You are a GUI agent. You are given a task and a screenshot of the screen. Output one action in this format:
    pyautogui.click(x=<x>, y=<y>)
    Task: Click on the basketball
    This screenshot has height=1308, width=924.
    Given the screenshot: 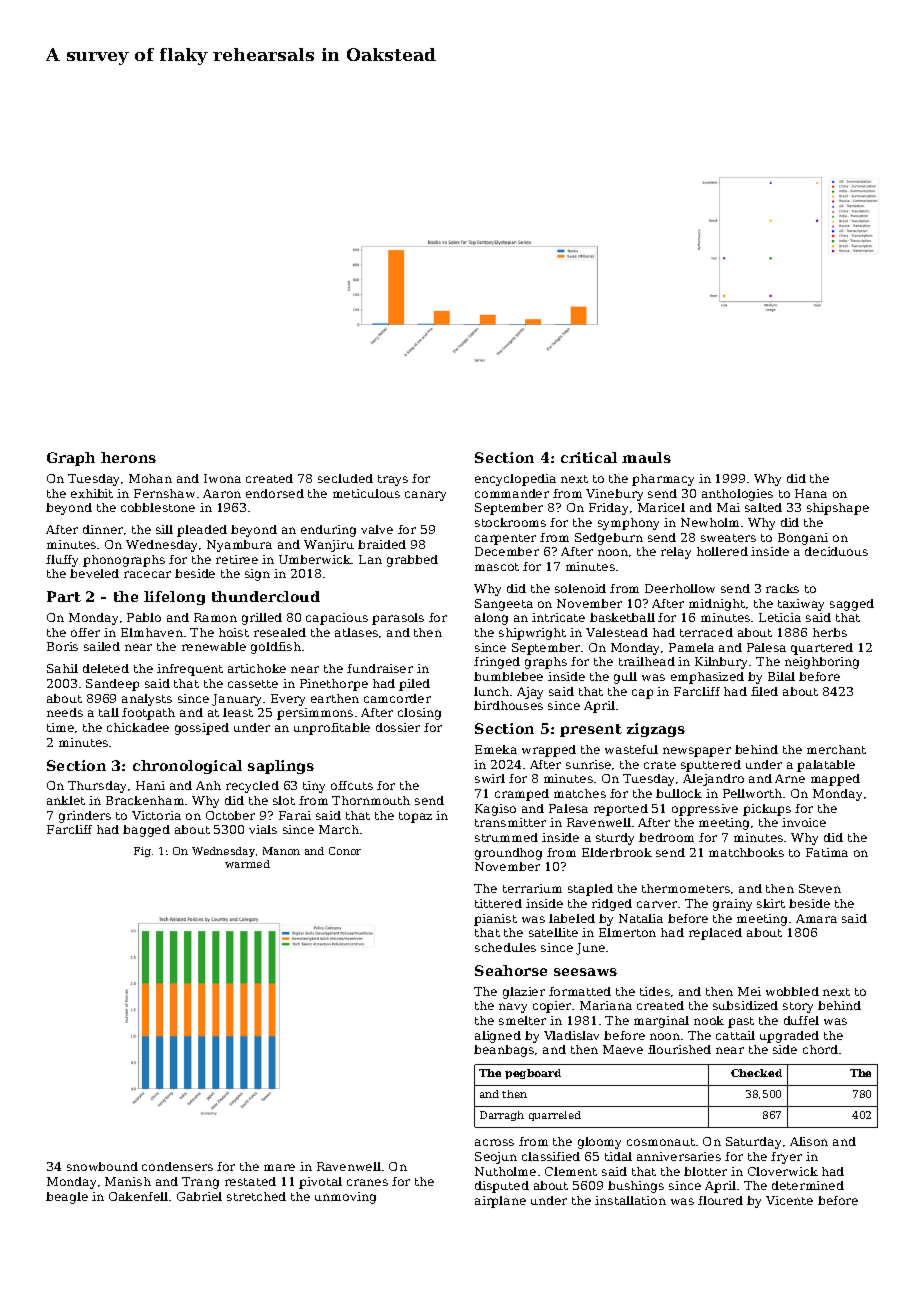 What is the action you would take?
    pyautogui.click(x=622, y=617)
